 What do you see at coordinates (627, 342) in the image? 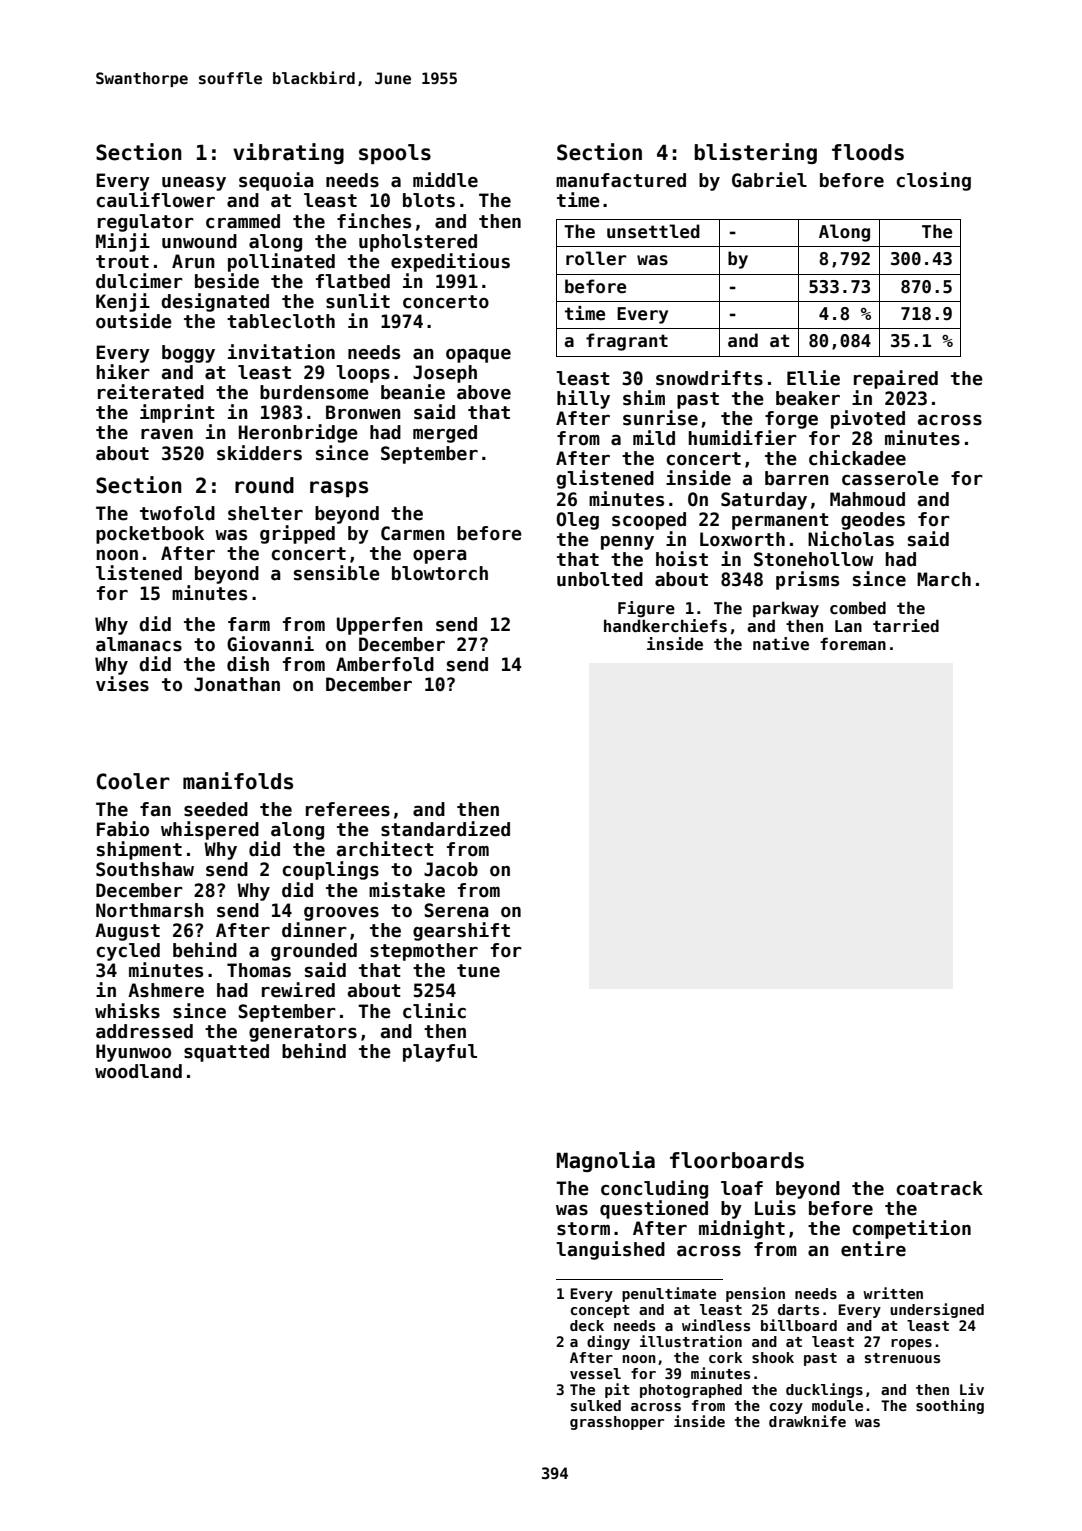
I see `fragrant` at bounding box center [627, 342].
